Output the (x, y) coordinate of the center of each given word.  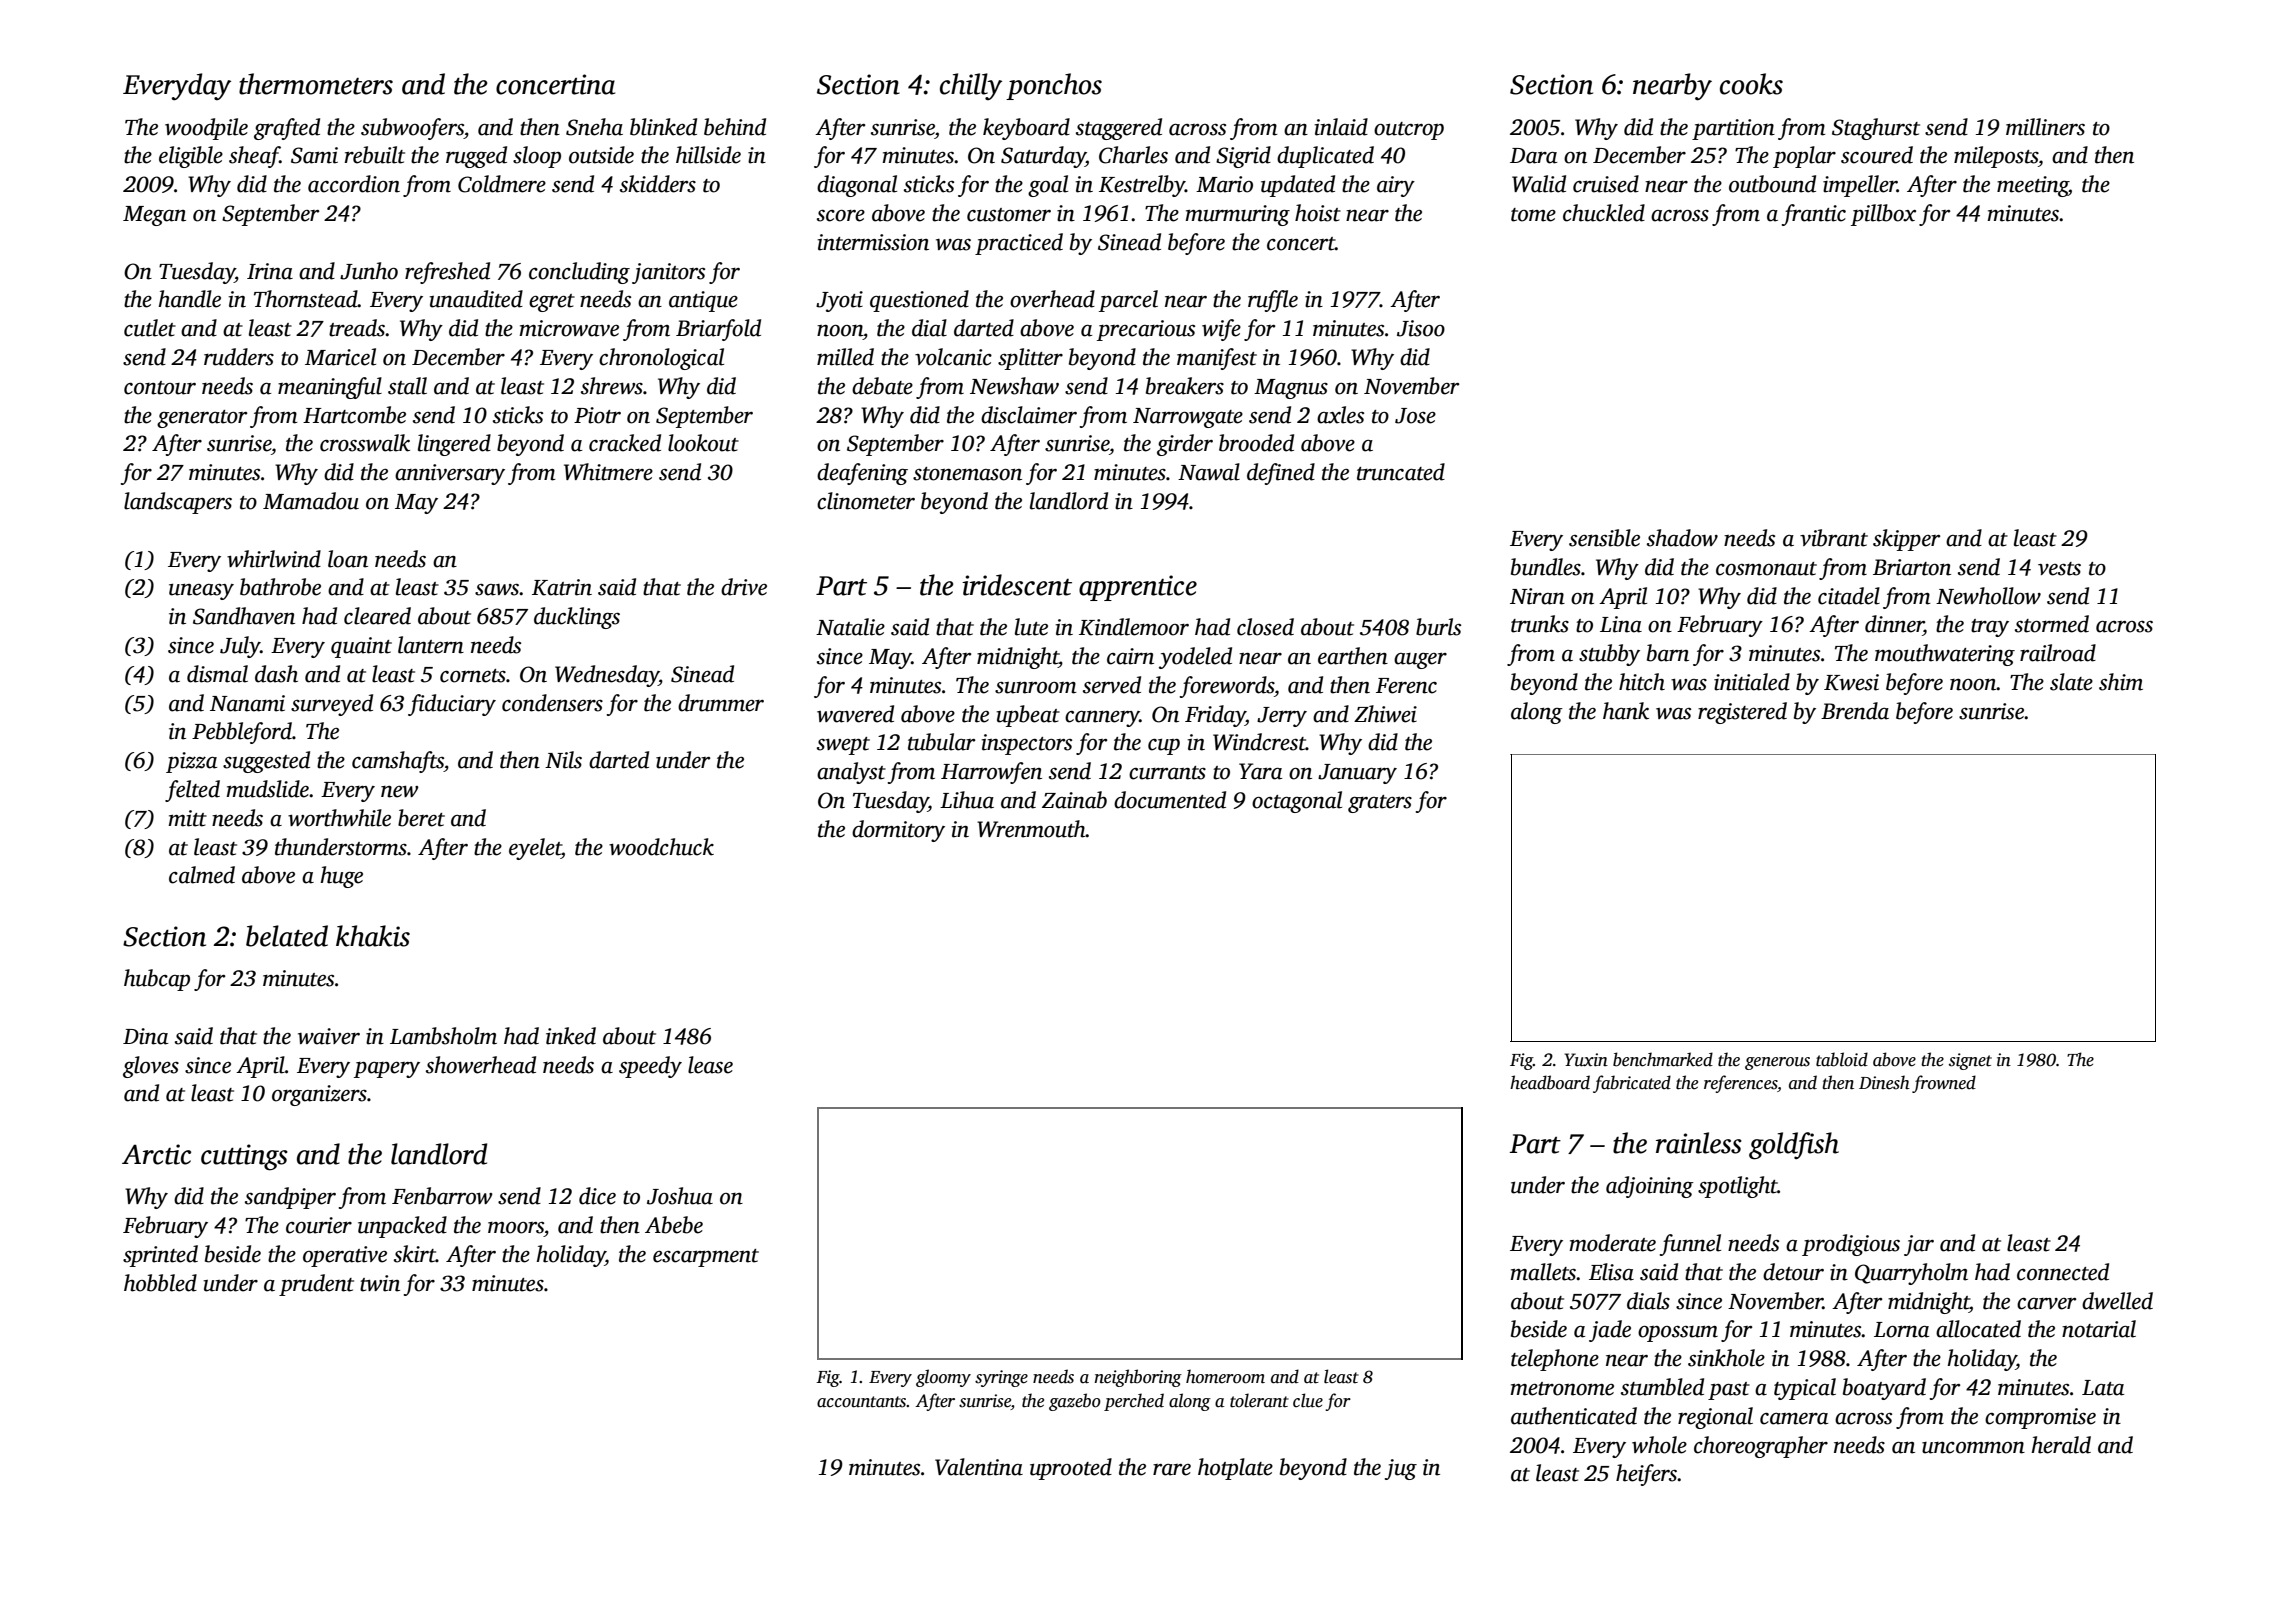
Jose (1415, 416)
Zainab (1074, 800)
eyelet (535, 849)
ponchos (1054, 86)
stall (407, 386)
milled (845, 357)
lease (710, 1065)
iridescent (1017, 585)
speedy (650, 1067)
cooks (1751, 84)
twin (380, 1283)
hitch (1642, 682)
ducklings (577, 618)
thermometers (316, 84)
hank (1626, 711)
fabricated (1632, 1084)
